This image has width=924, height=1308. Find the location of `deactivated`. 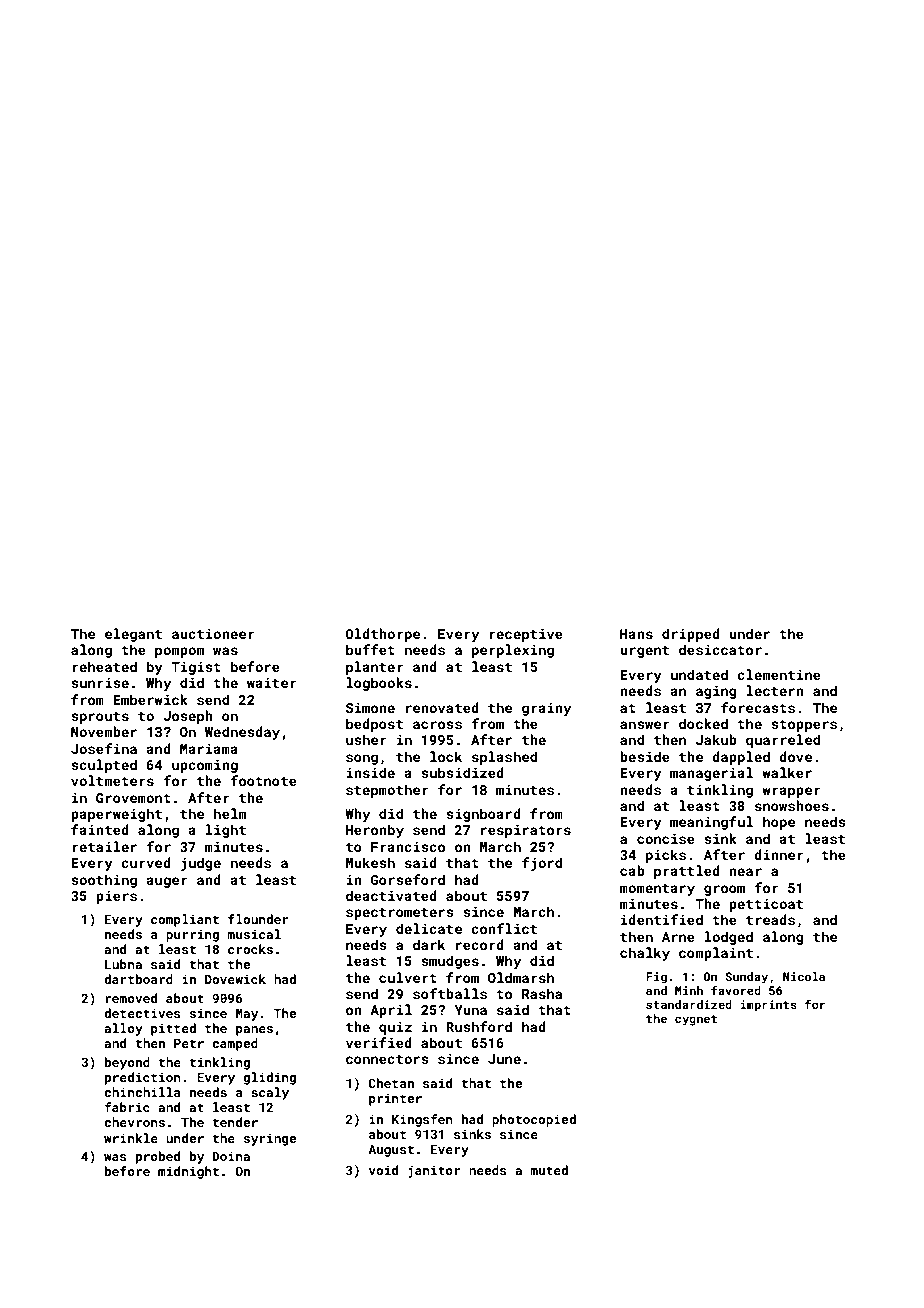

deactivated is located at coordinates (391, 895).
